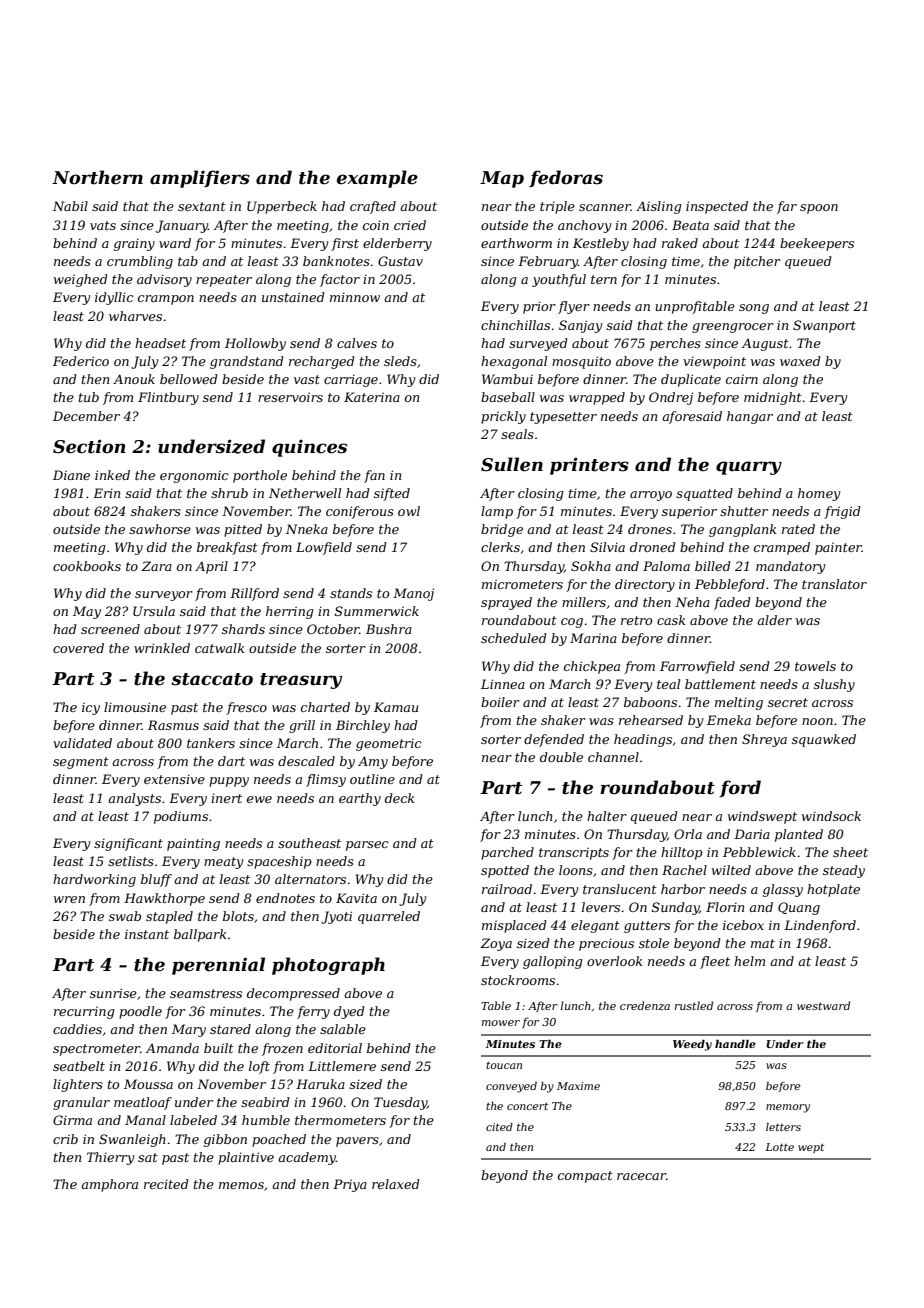 Image resolution: width=924 pixels, height=1308 pixels. Describe the element at coordinates (496, 944) in the image. I see `Zoya` at that location.
